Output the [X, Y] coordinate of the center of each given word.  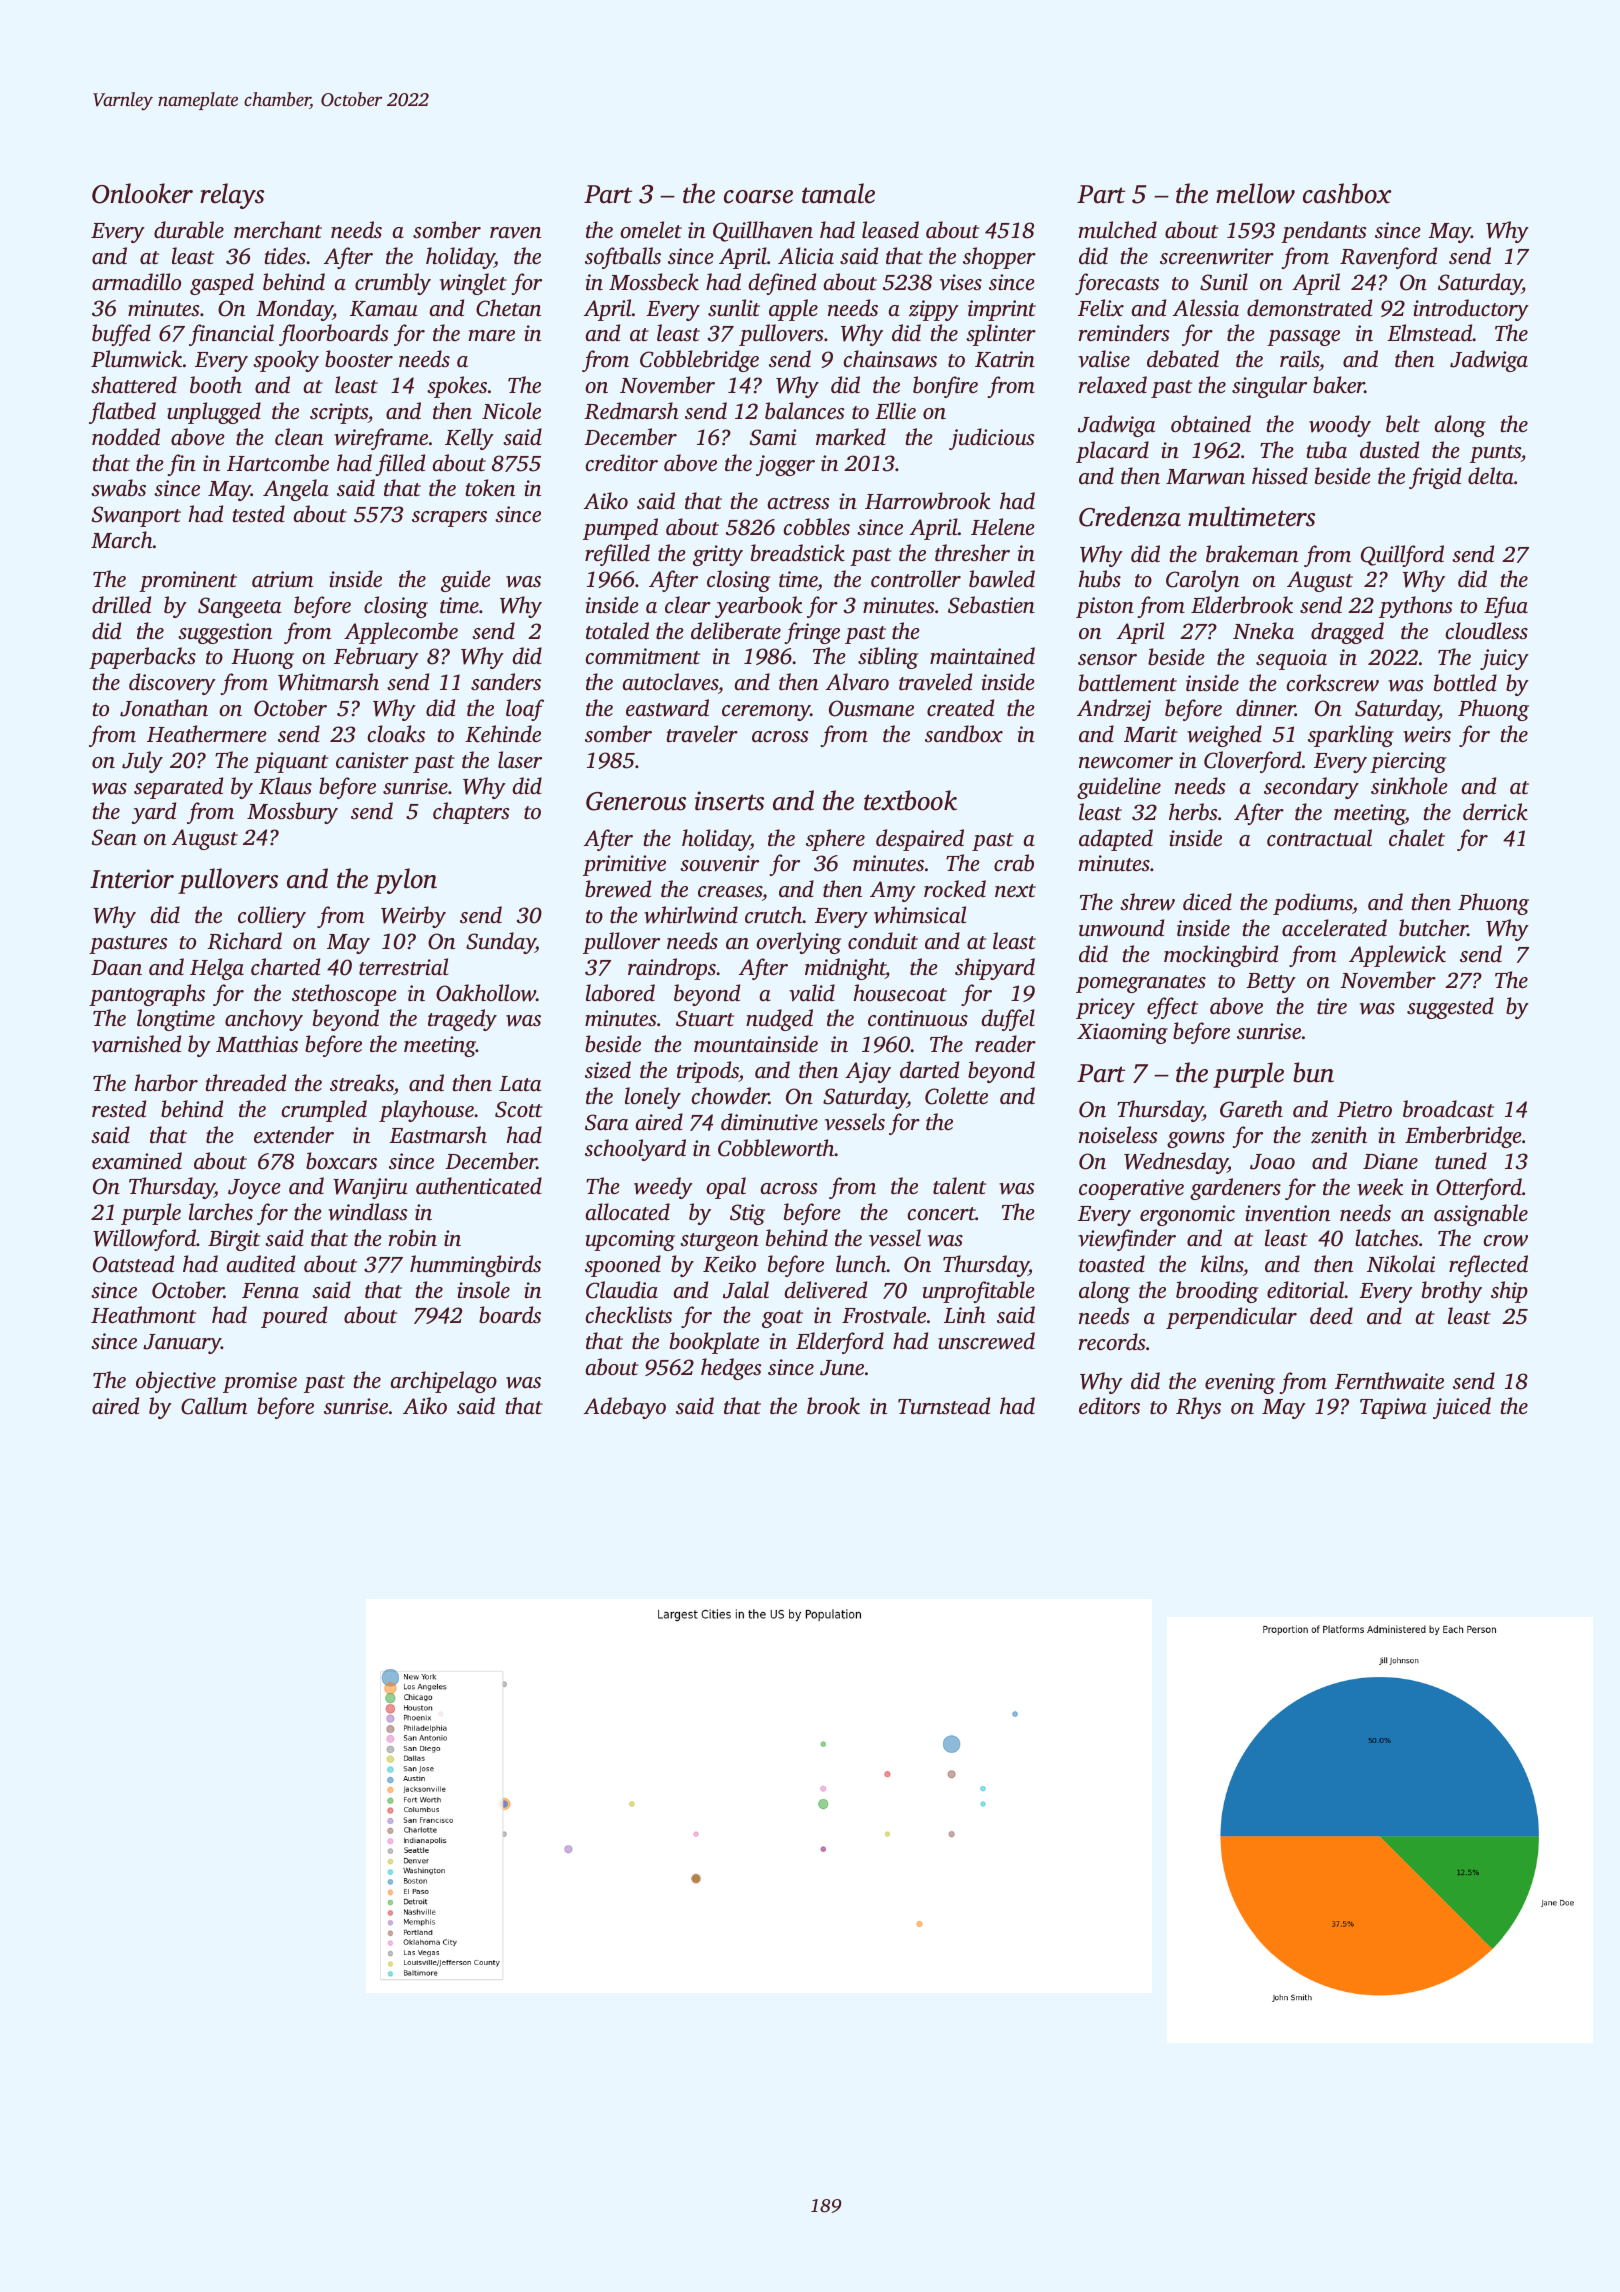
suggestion [225, 633]
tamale [838, 193]
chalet [1417, 837]
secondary [1311, 788]
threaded [246, 1082]
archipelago [443, 1382]
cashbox [1347, 193]
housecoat [900, 992]
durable [189, 229]
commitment [643, 656]
